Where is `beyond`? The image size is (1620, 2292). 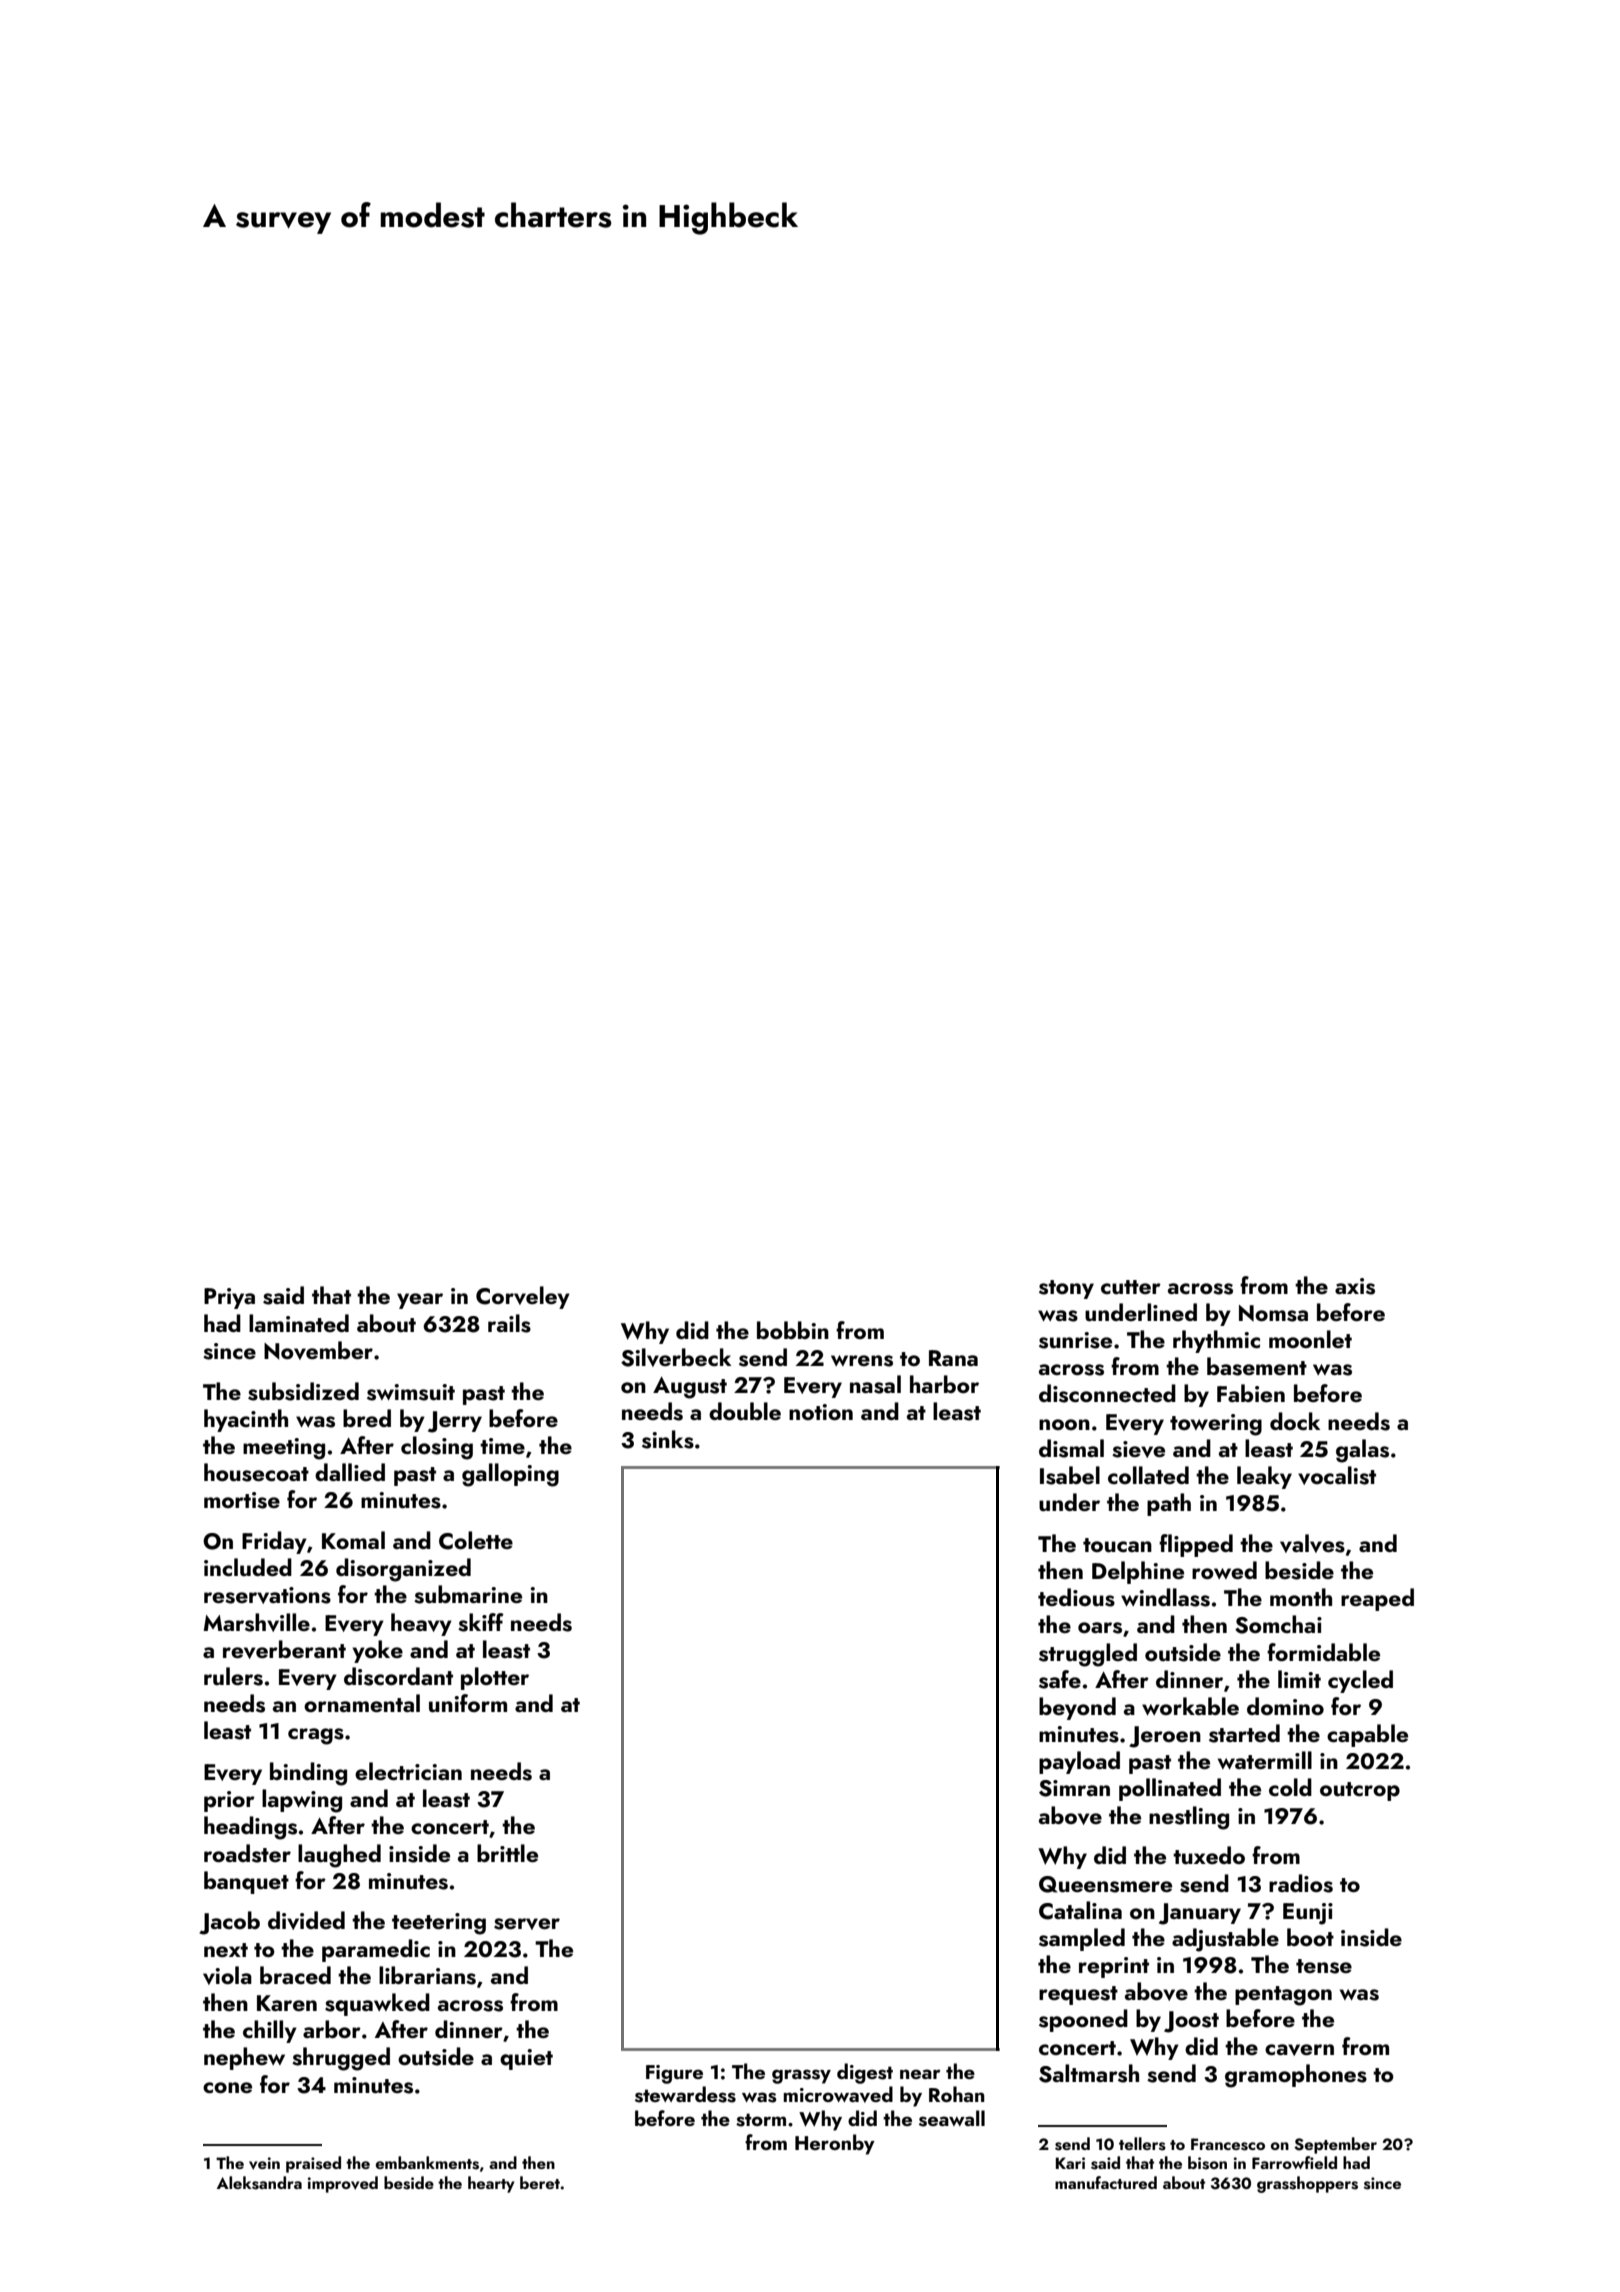 beyond is located at coordinates (1077, 1708).
